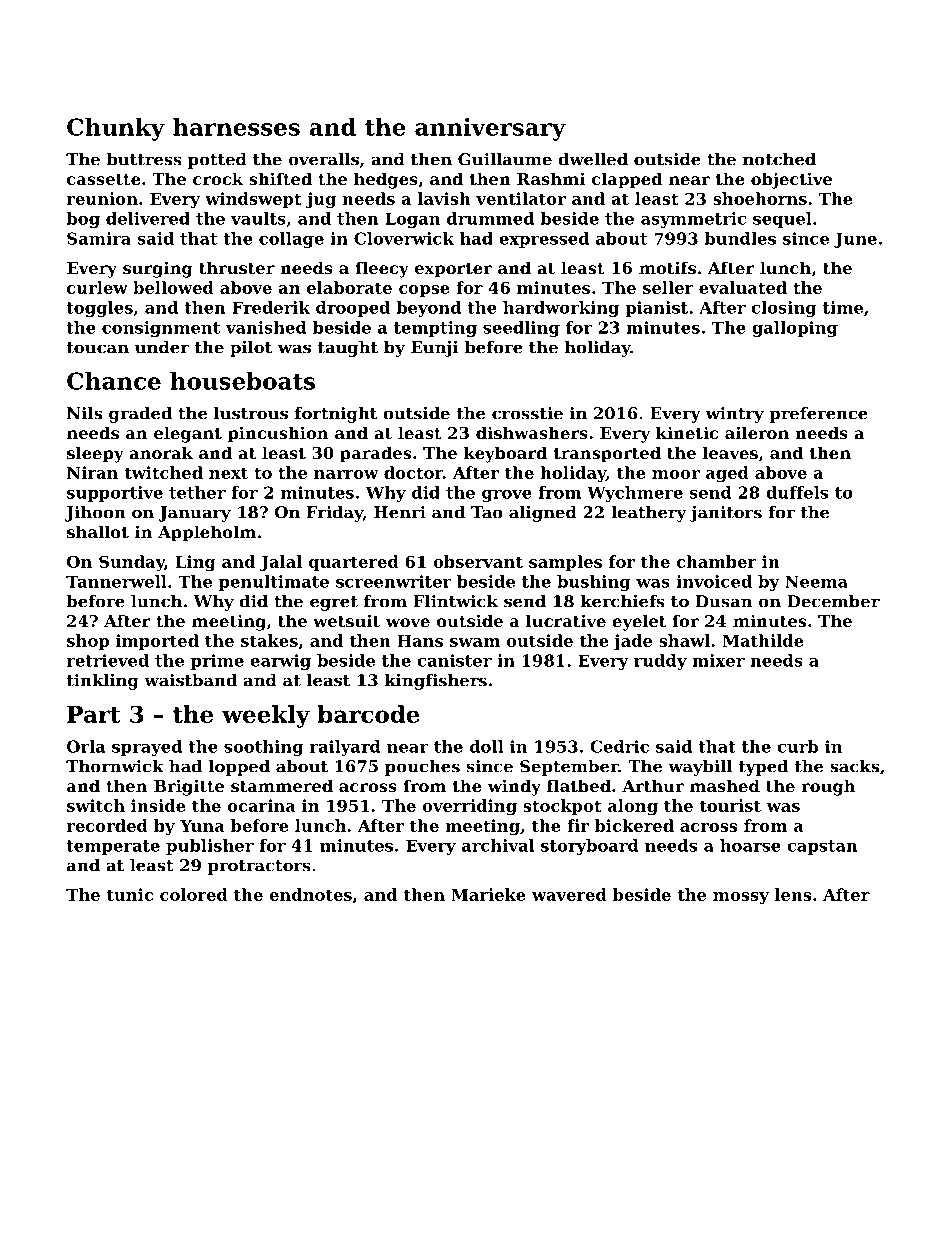 Image resolution: width=952 pixels, height=1233 pixels. What do you see at coordinates (784, 309) in the screenshot?
I see `closing` at bounding box center [784, 309].
